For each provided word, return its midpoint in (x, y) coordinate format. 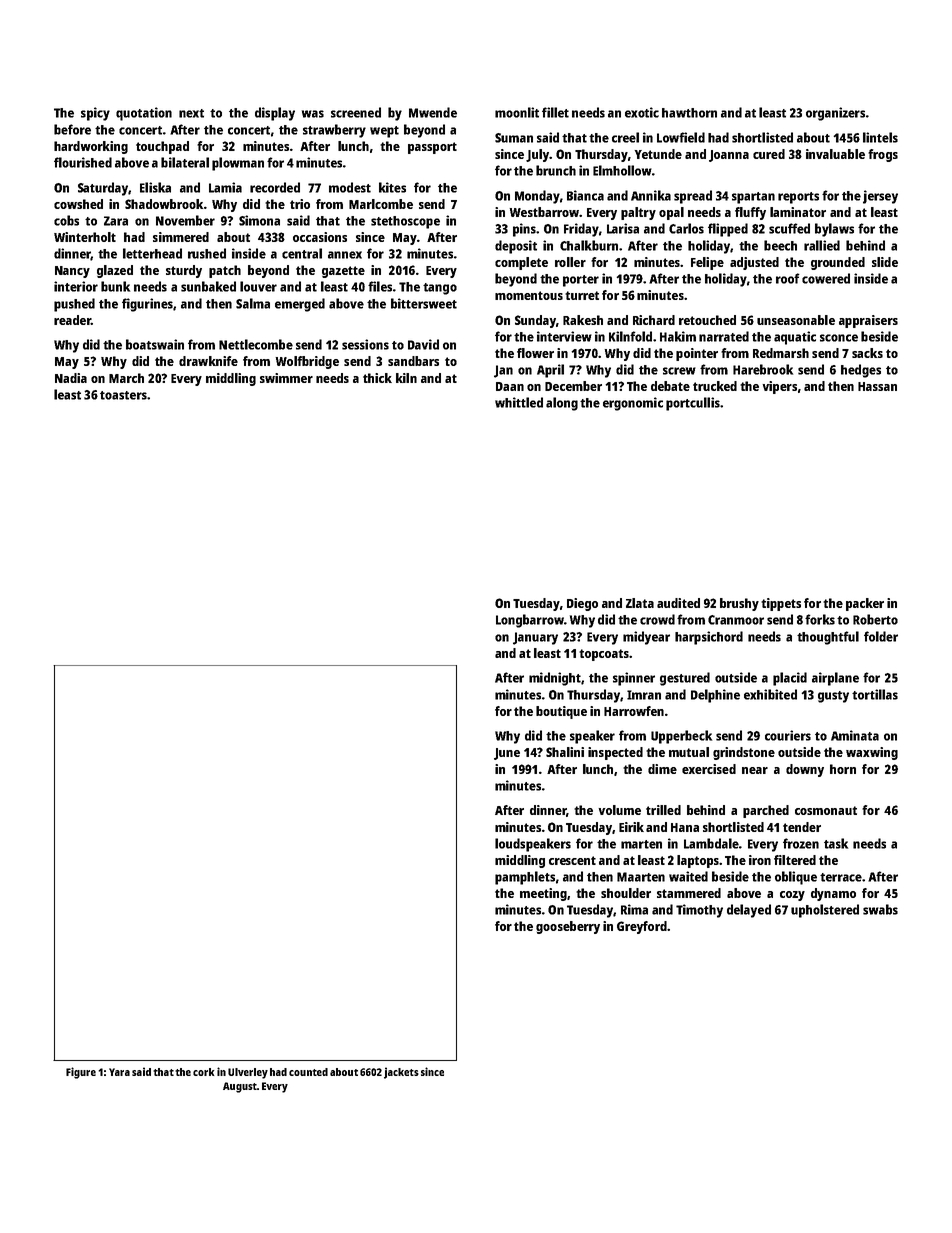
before (72, 129)
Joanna (729, 156)
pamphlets (525, 878)
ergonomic (633, 404)
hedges (861, 371)
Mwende (433, 112)
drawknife (208, 361)
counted (308, 1072)
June (507, 754)
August (240, 1087)
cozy (792, 896)
